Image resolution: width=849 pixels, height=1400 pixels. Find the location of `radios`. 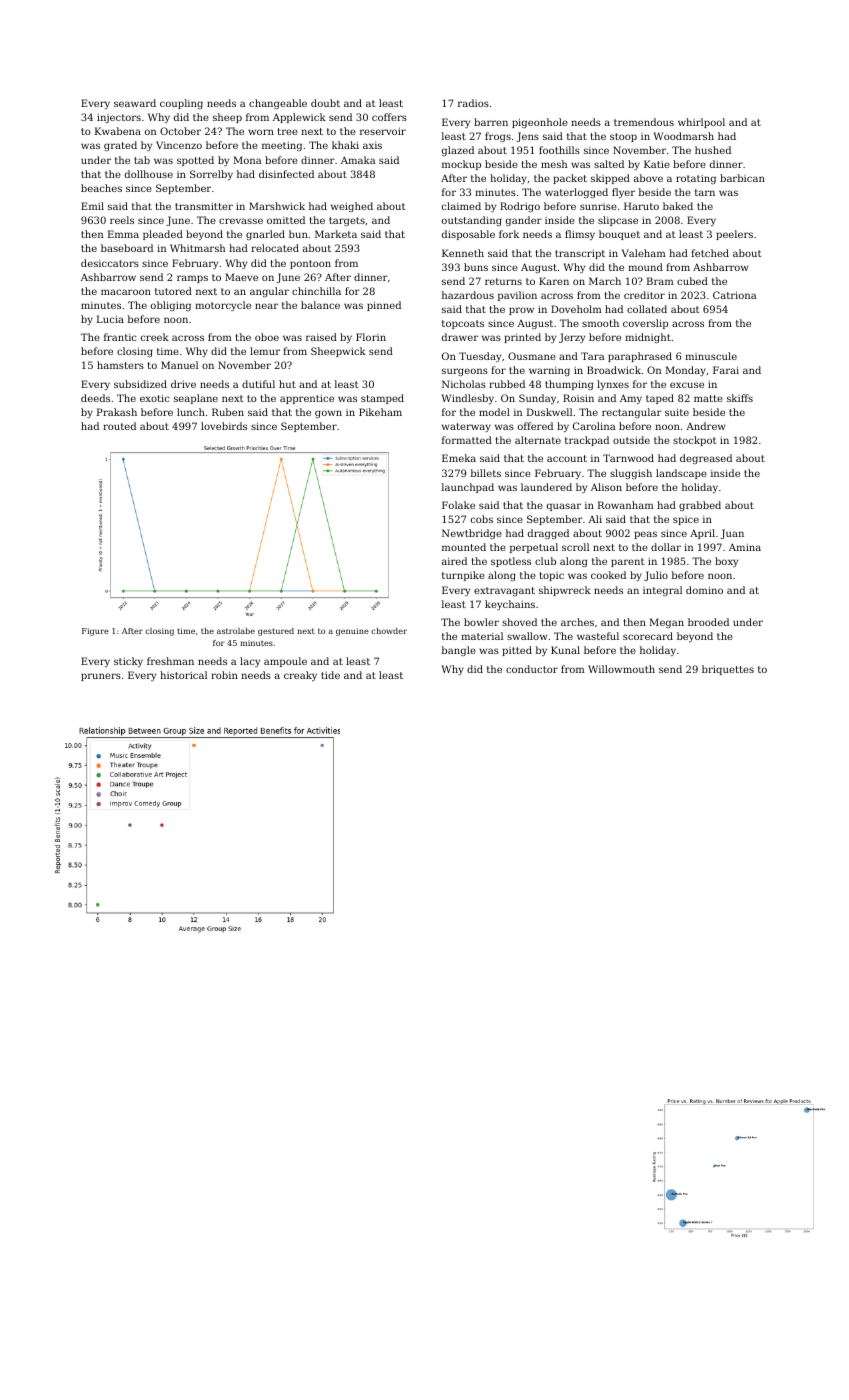

radios is located at coordinates (473, 103).
